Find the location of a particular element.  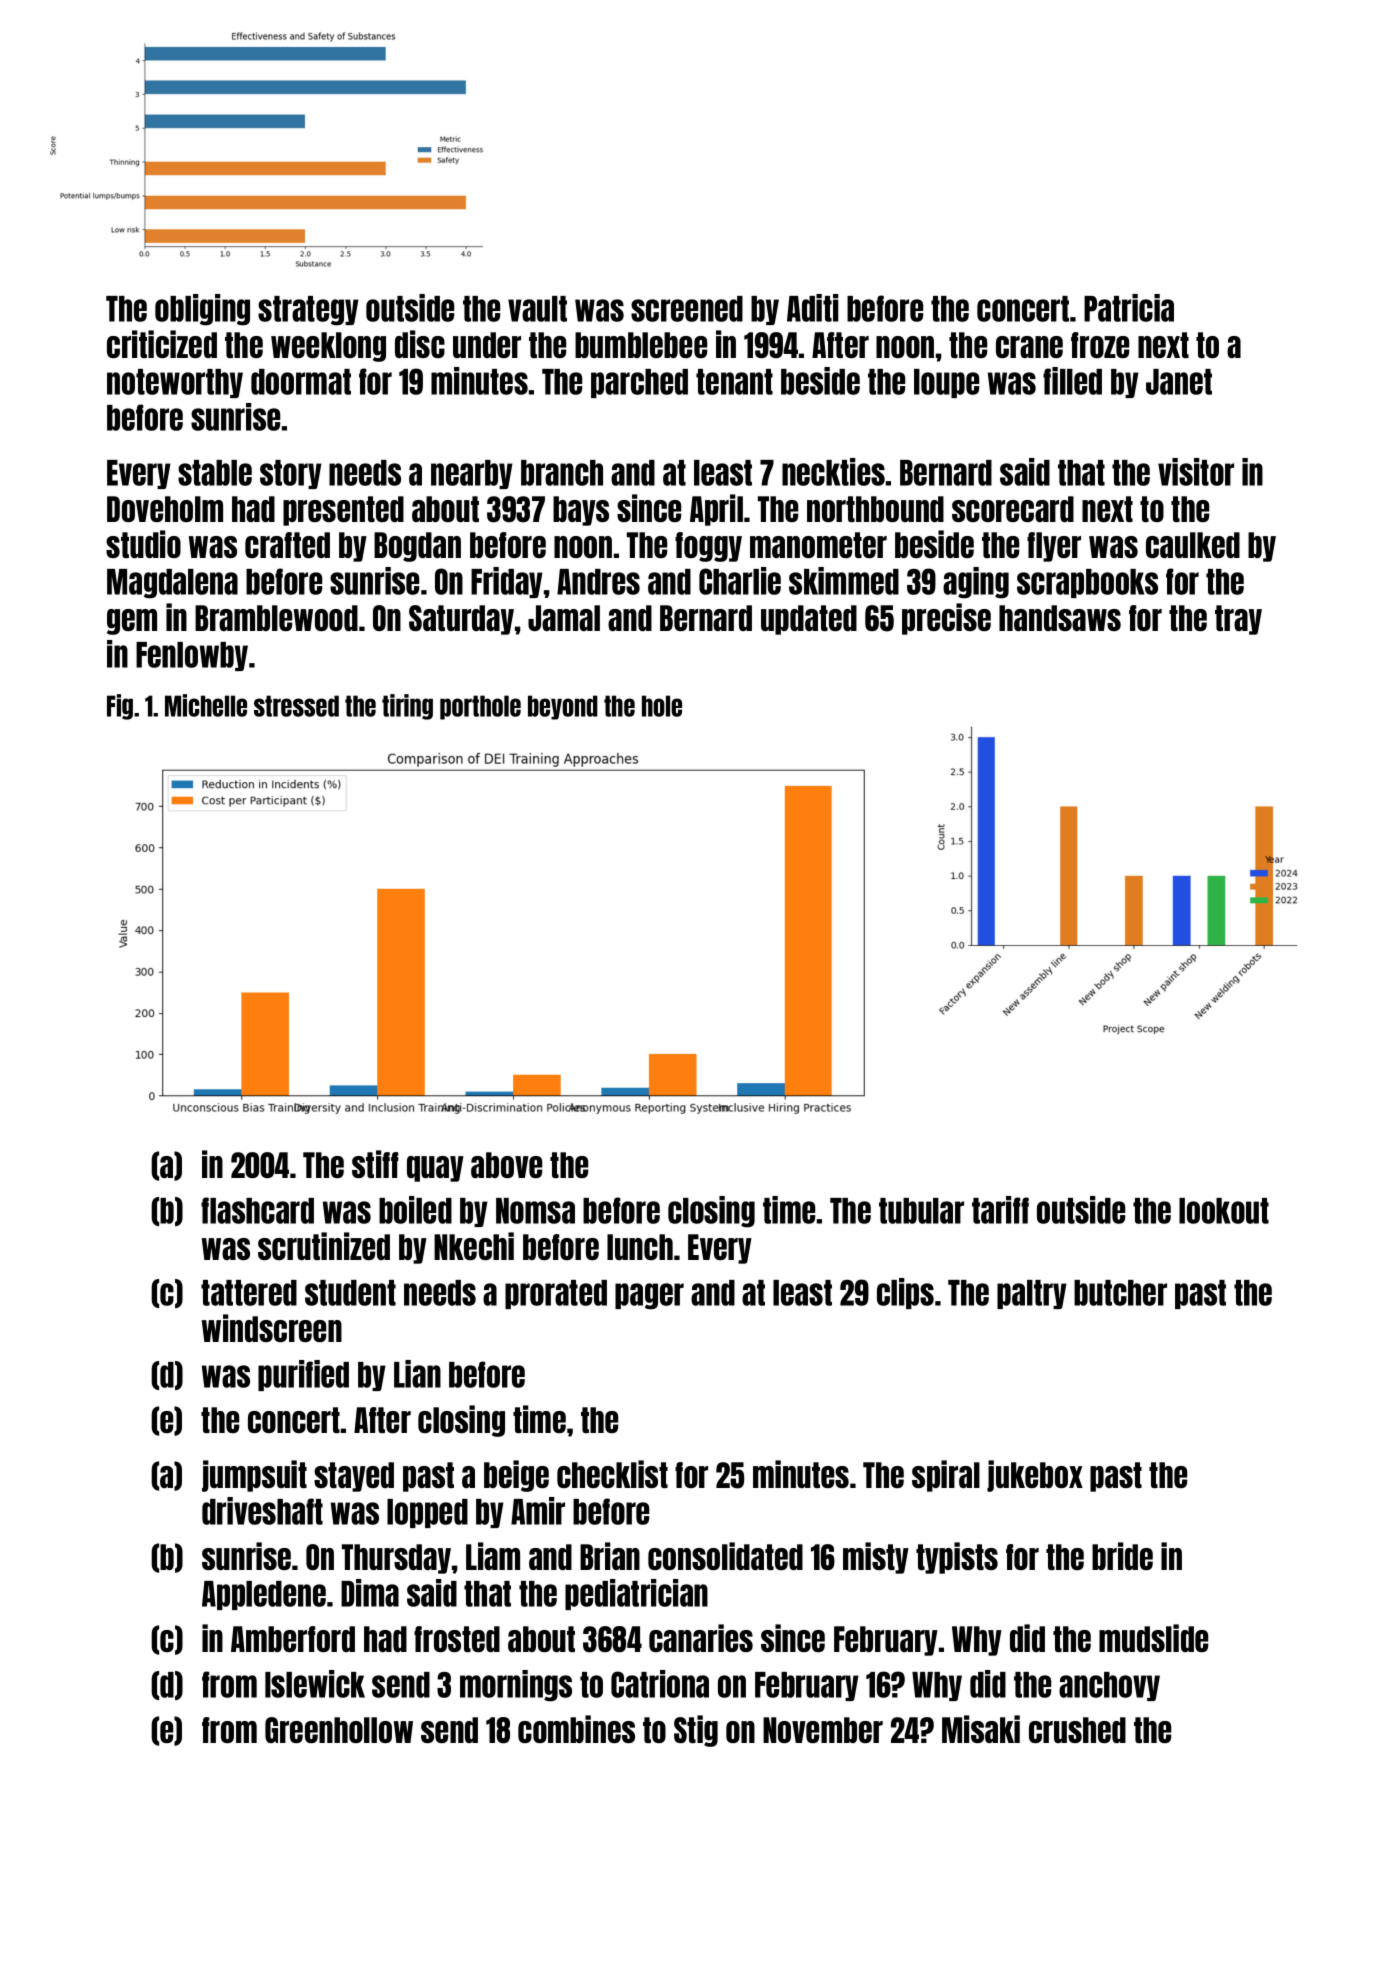

butcher is located at coordinates (1120, 1293).
